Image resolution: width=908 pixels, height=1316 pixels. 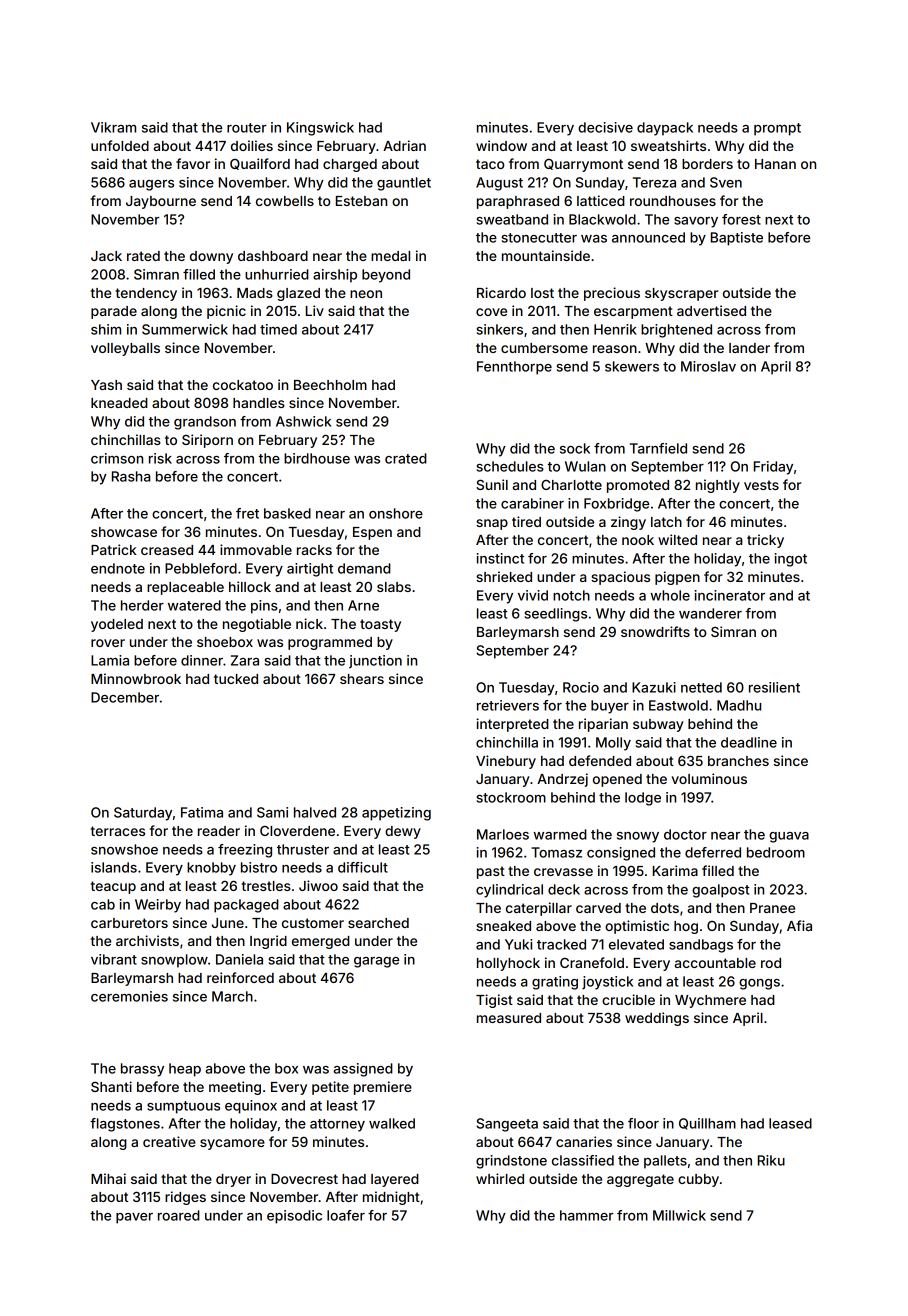 I want to click on flagstones, so click(x=125, y=1125).
